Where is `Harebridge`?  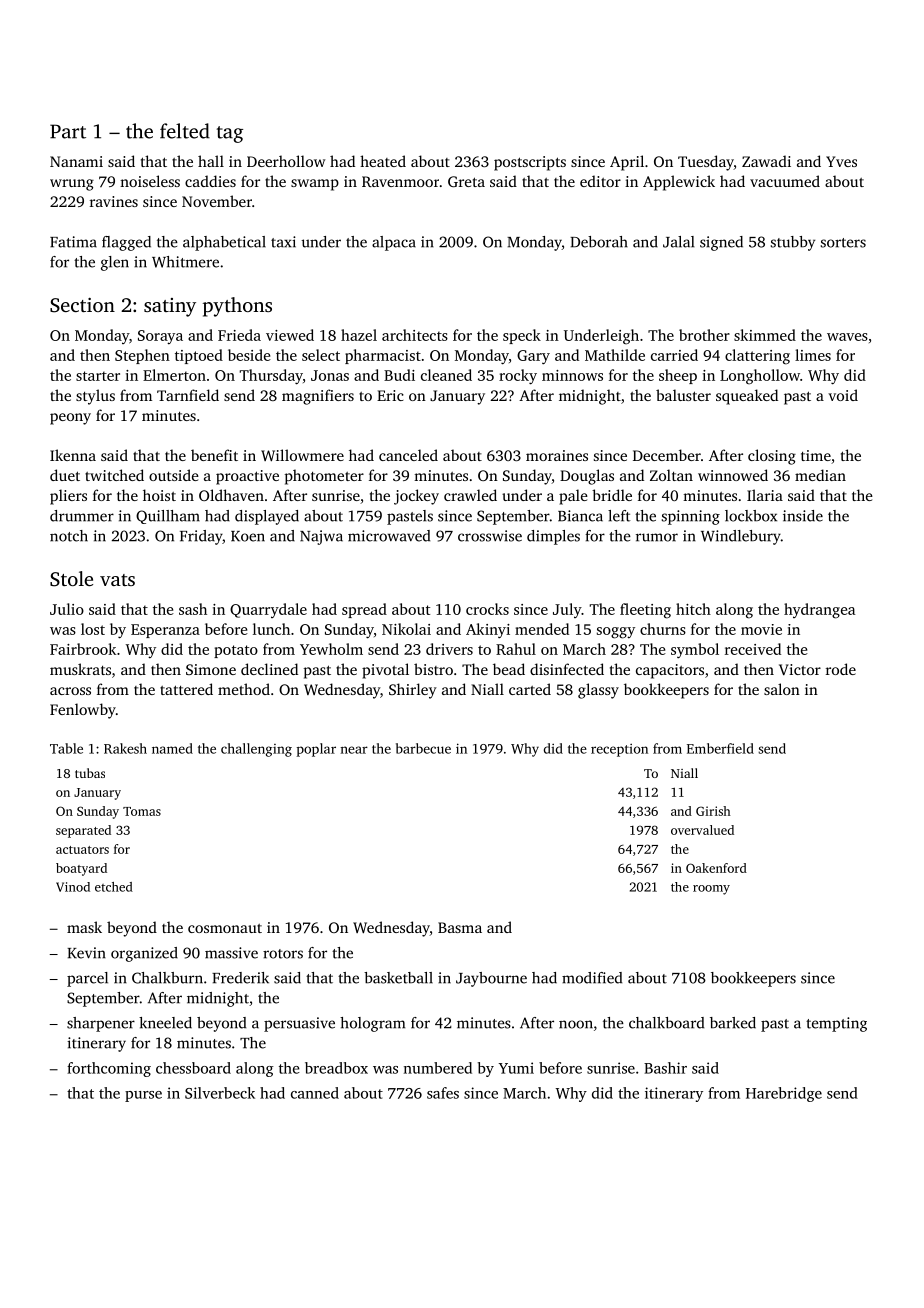
Harebridge is located at coordinates (784, 1094).
